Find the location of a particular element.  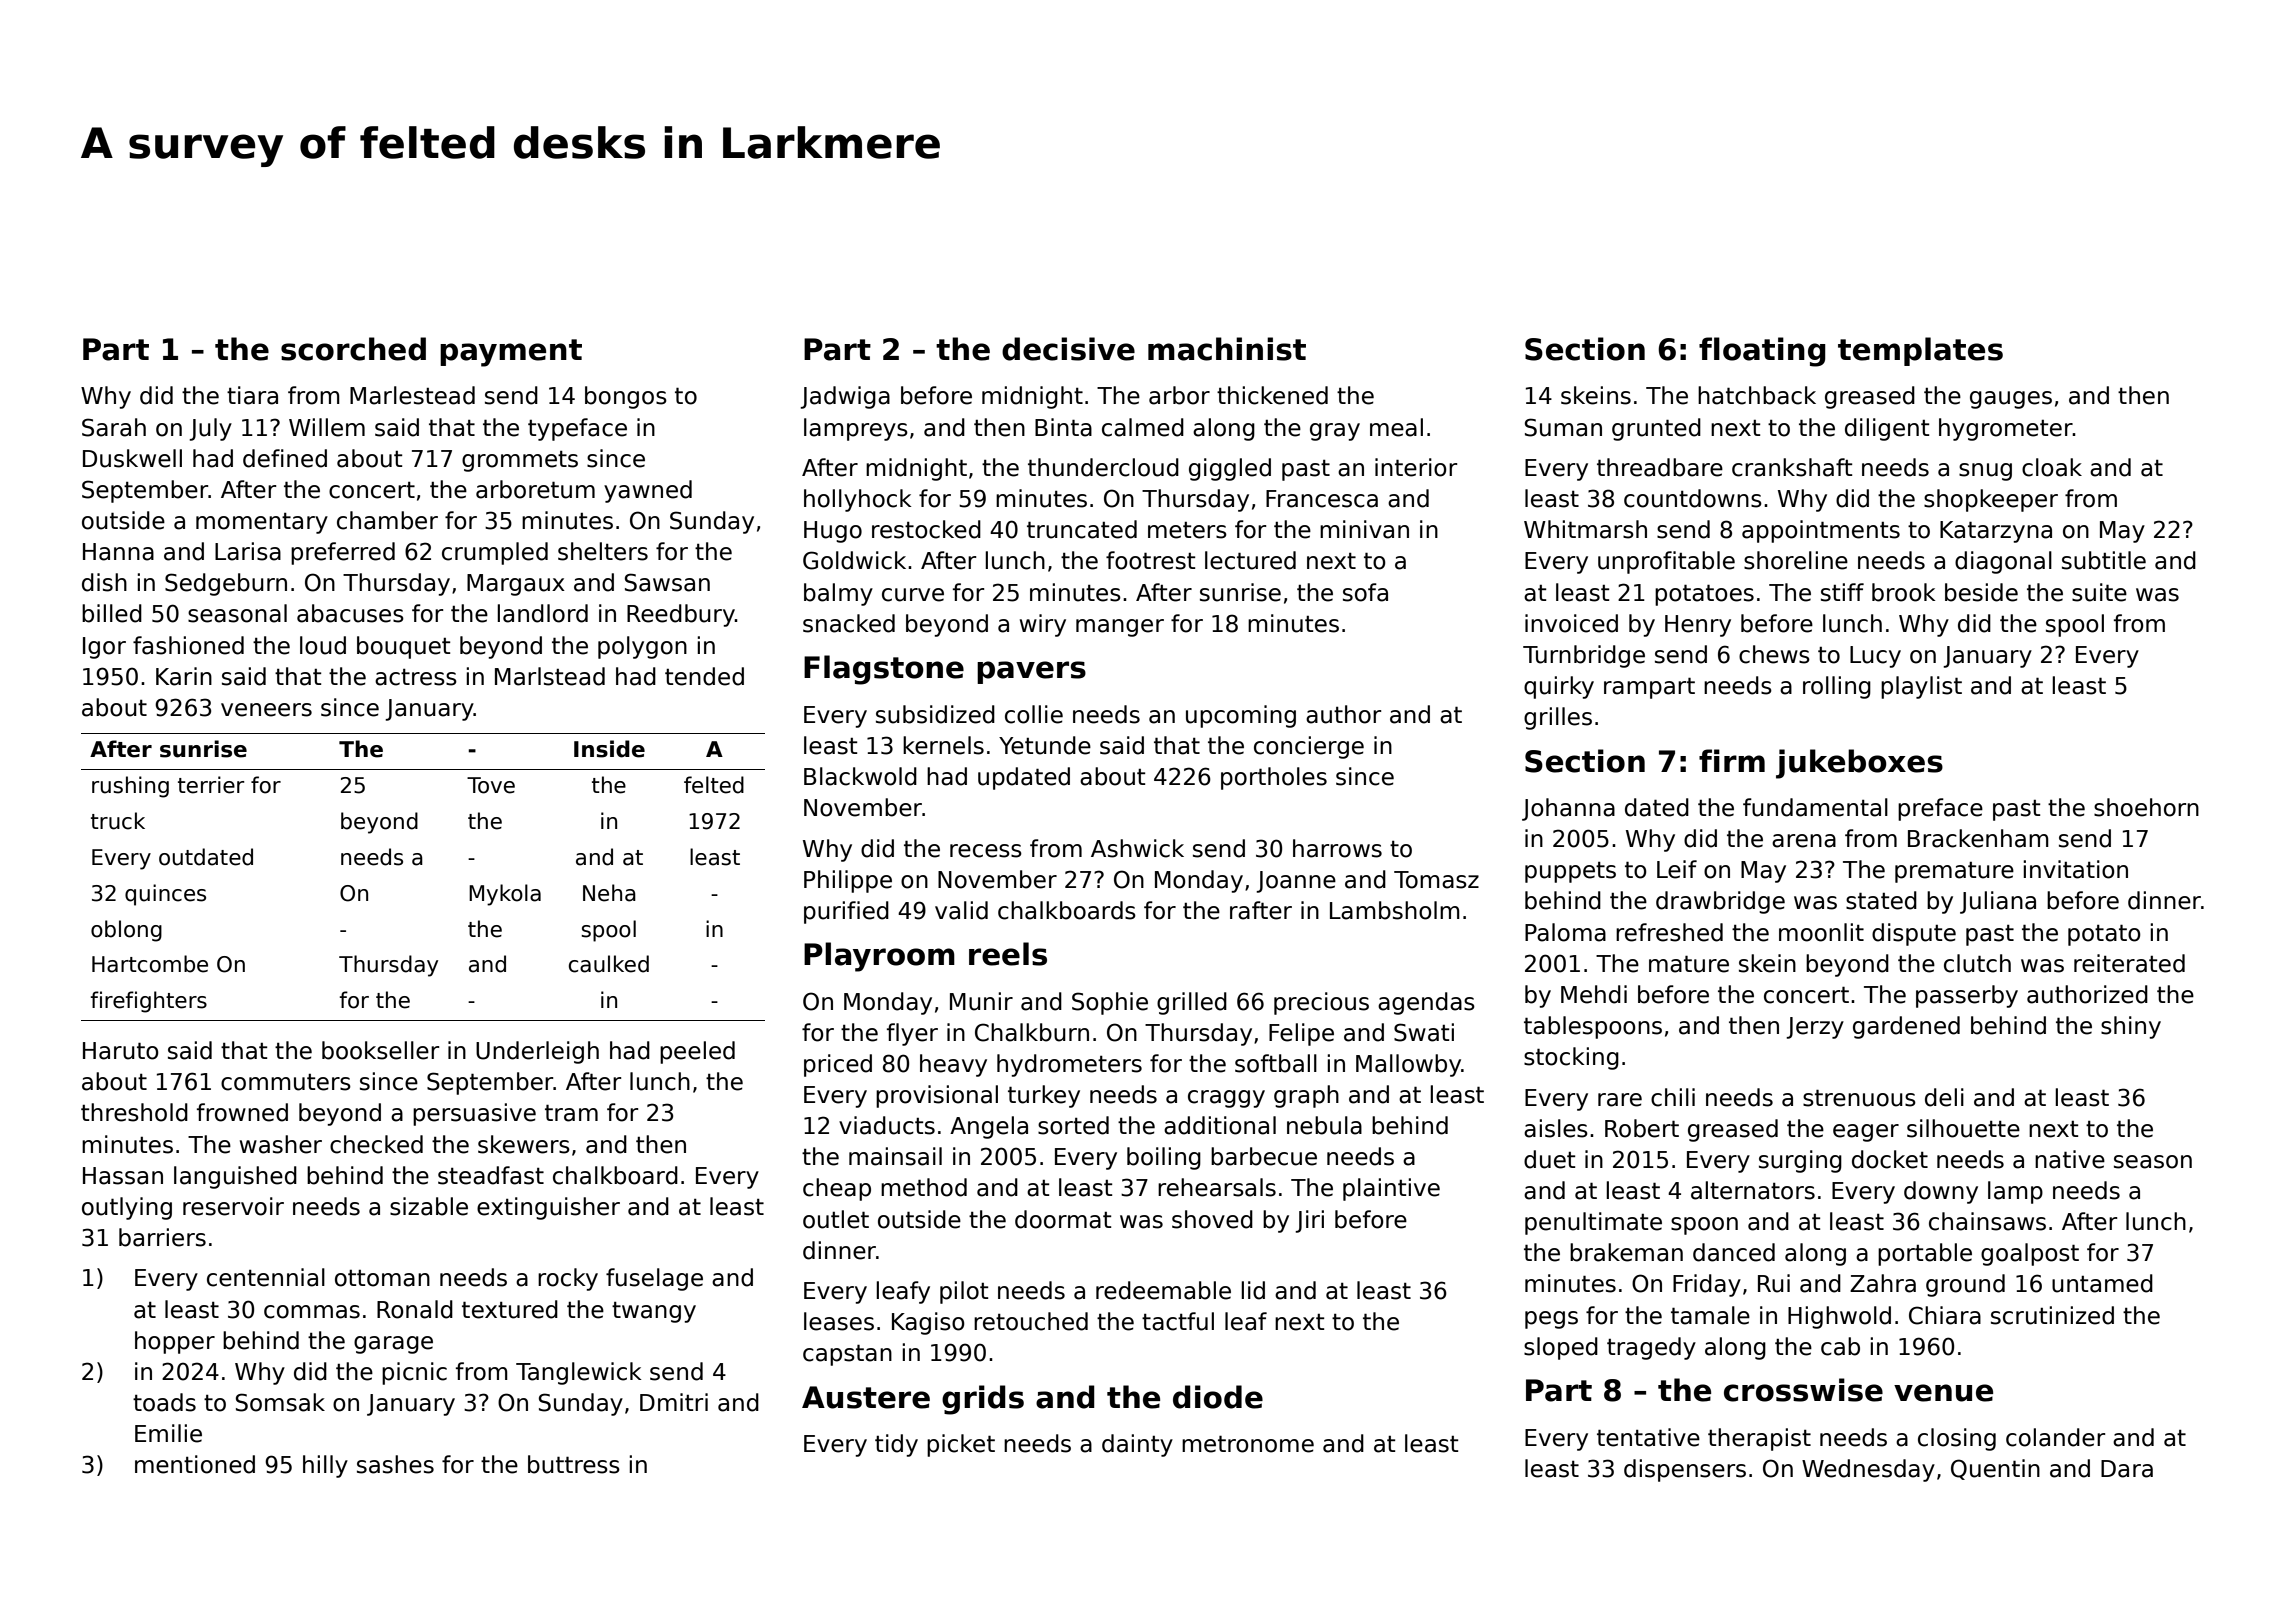

tentative is located at coordinates (1648, 1437).
